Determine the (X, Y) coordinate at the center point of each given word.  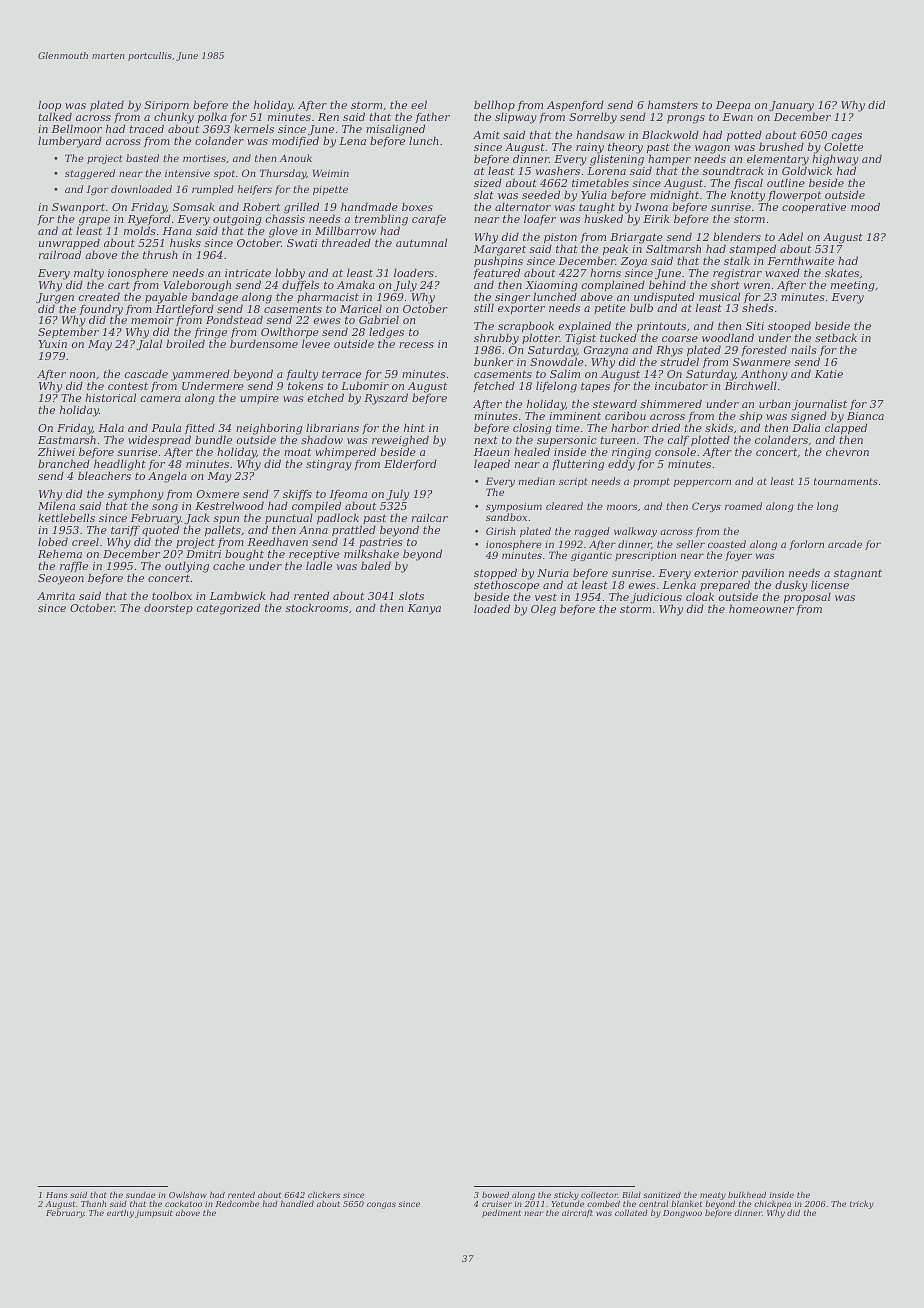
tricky (862, 1204)
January (791, 107)
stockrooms (317, 607)
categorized (228, 609)
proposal (807, 598)
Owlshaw (188, 1194)
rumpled (213, 190)
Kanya (424, 609)
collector (599, 1194)
